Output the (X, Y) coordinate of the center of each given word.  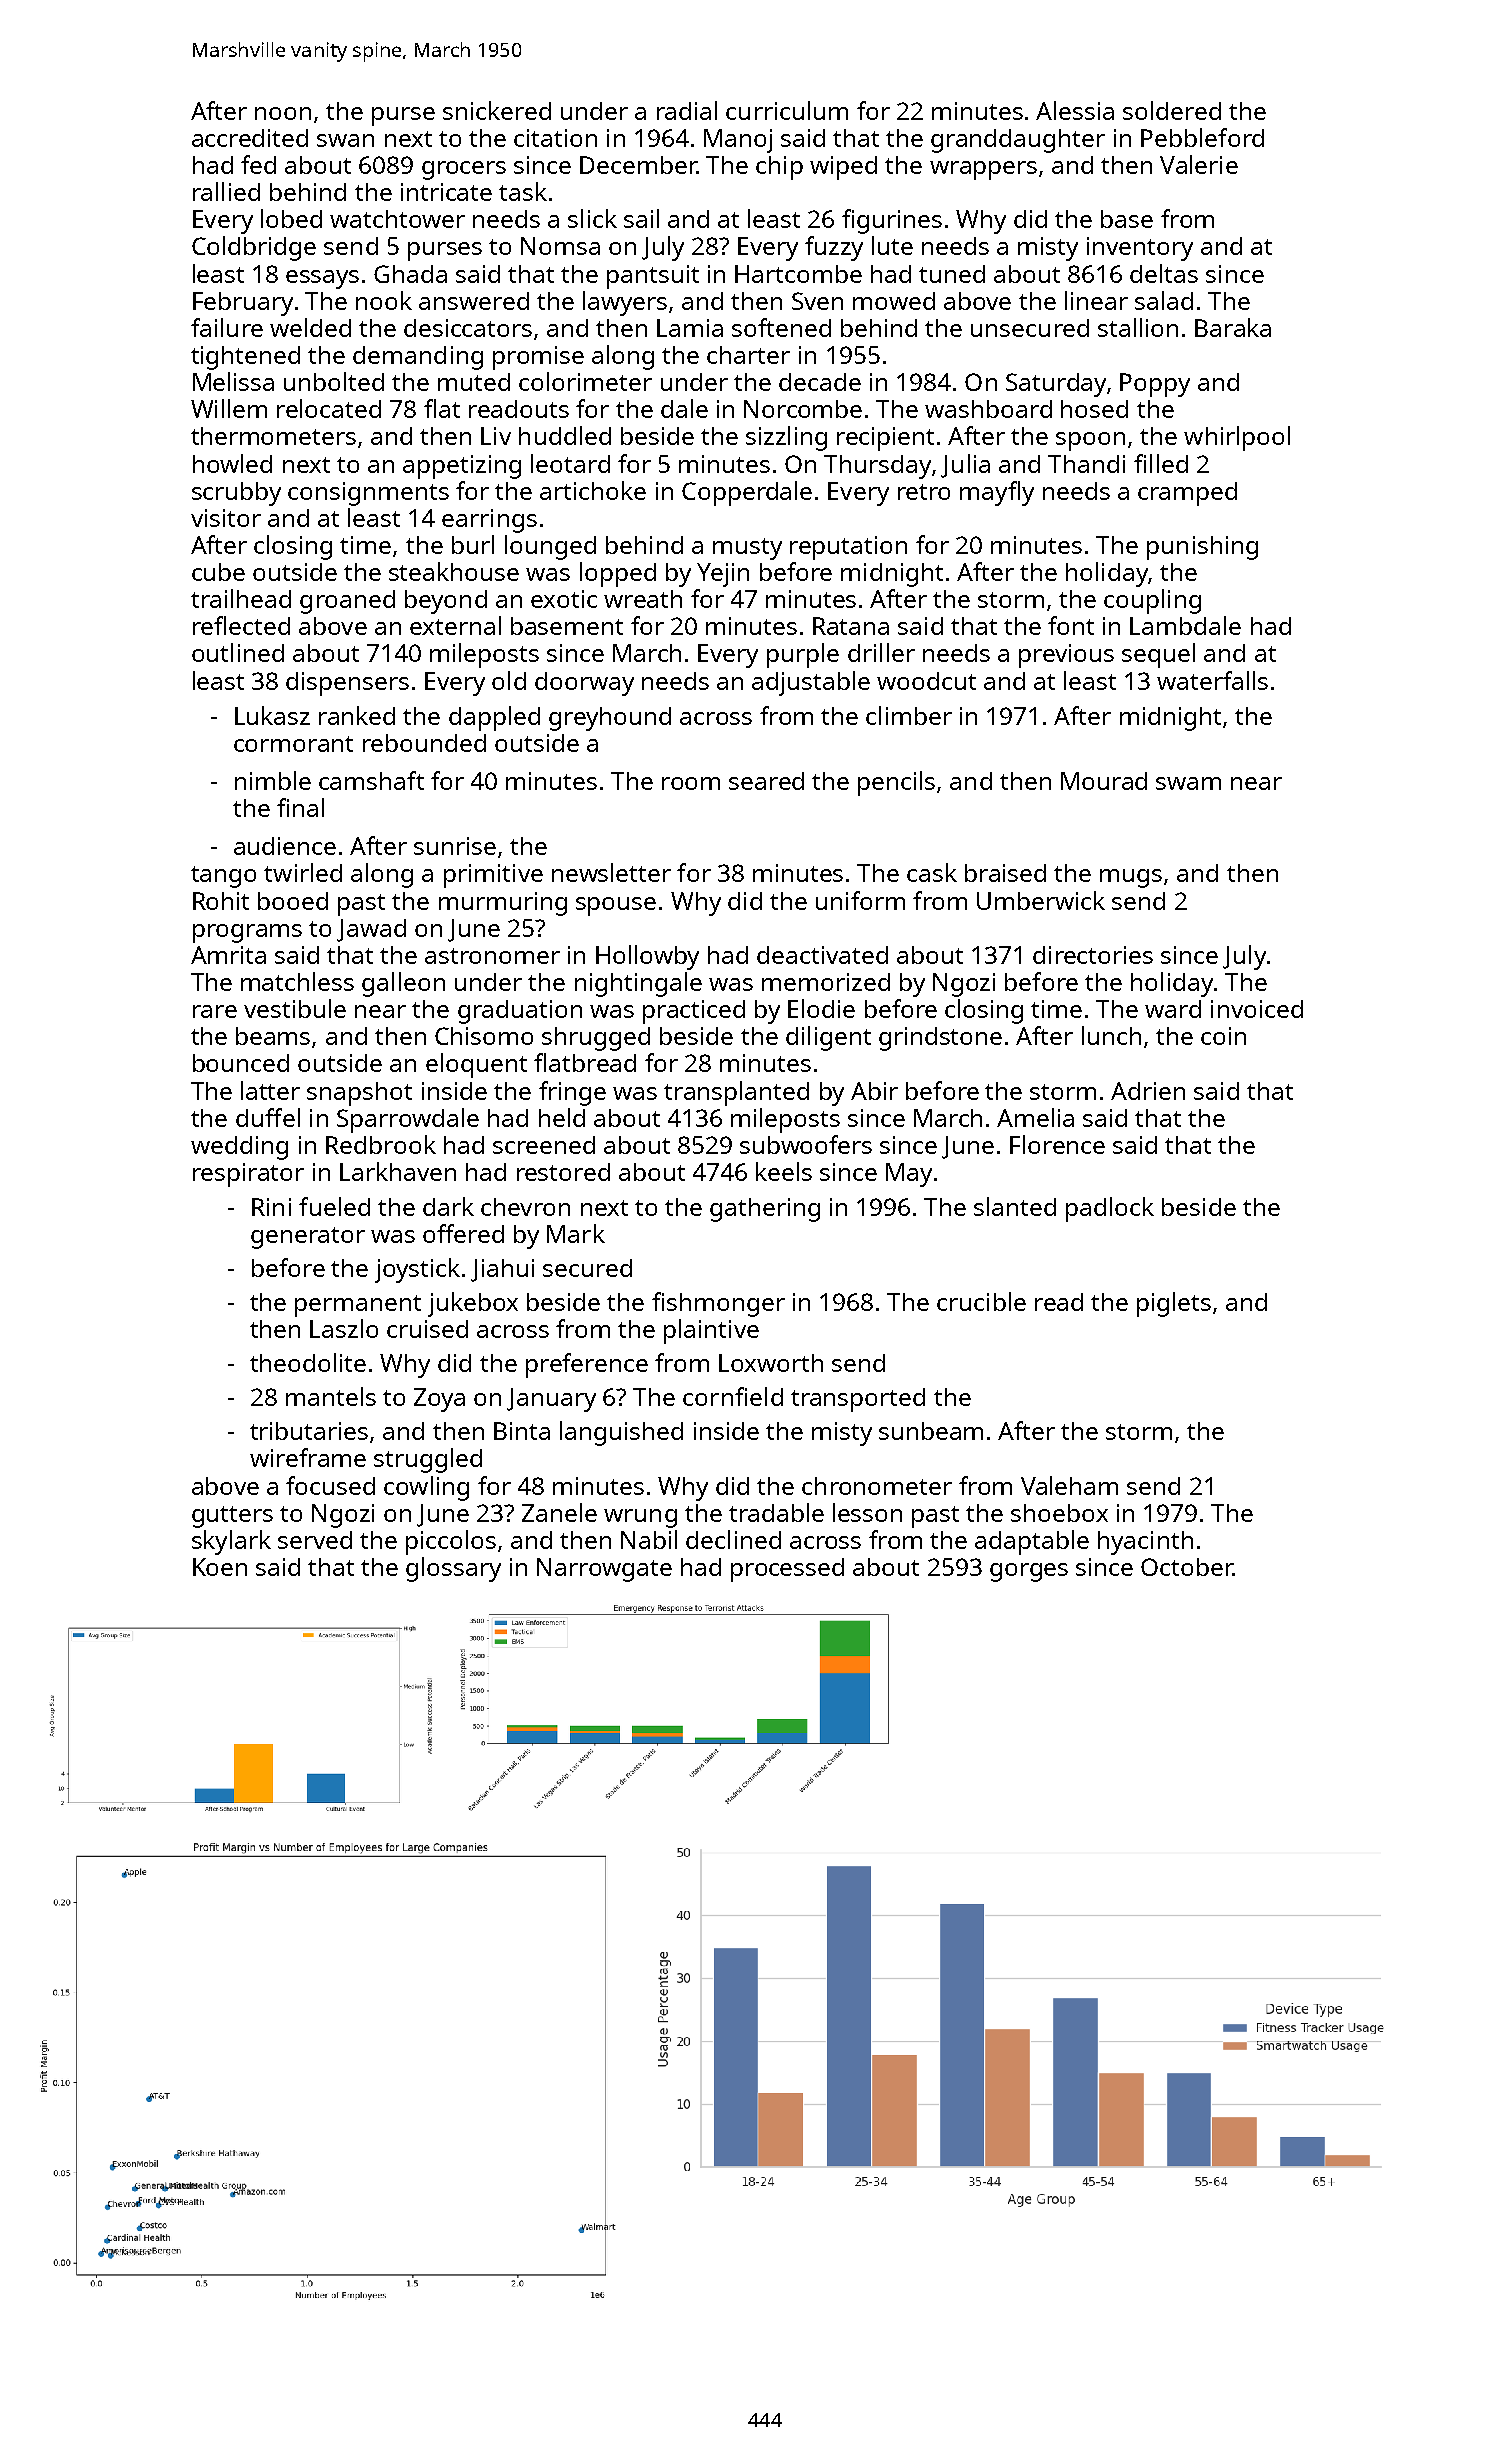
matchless (297, 981)
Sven (817, 301)
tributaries (309, 1431)
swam (1188, 783)
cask (932, 872)
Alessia (1075, 110)
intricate (446, 192)
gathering (765, 1210)
